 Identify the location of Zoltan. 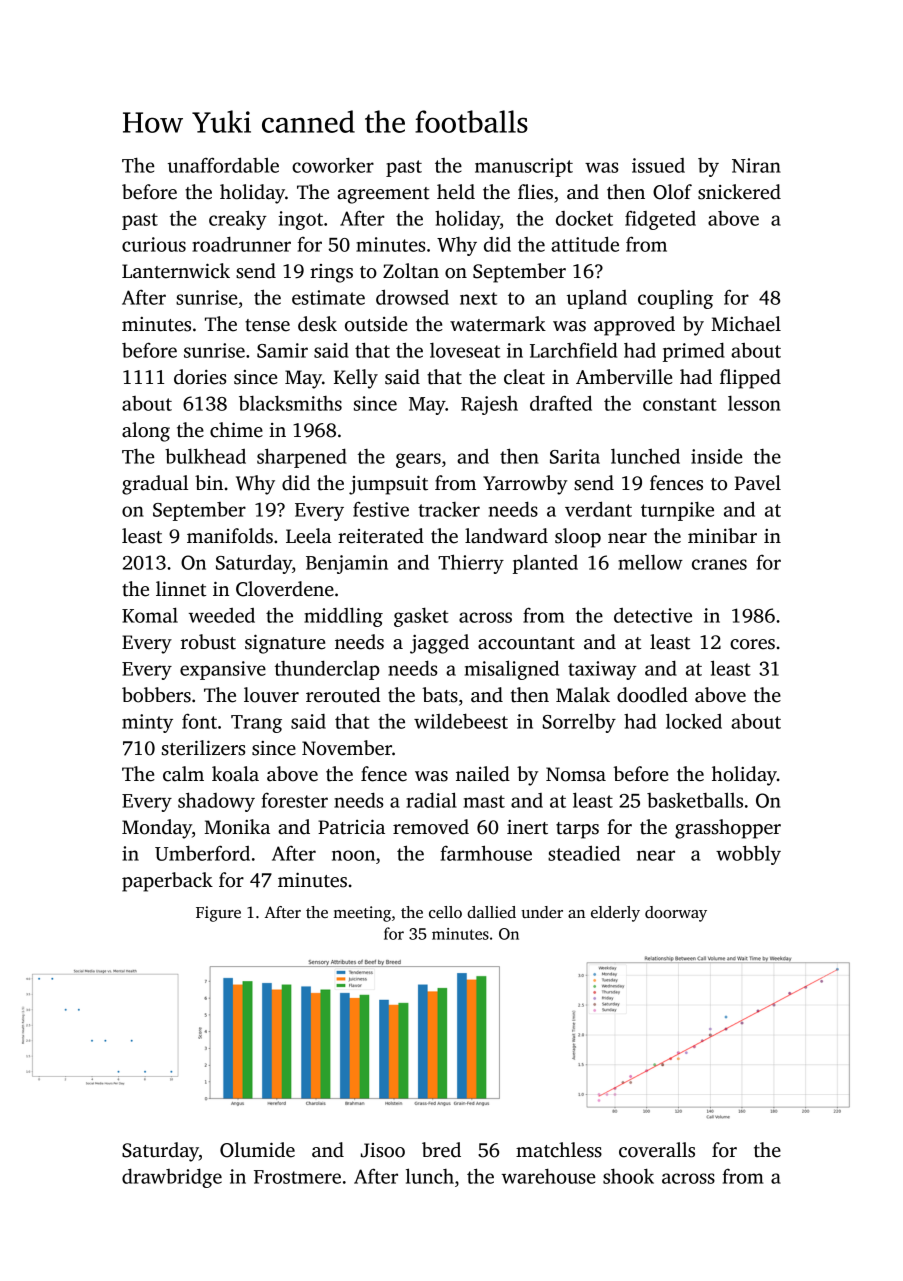
(411, 271).
